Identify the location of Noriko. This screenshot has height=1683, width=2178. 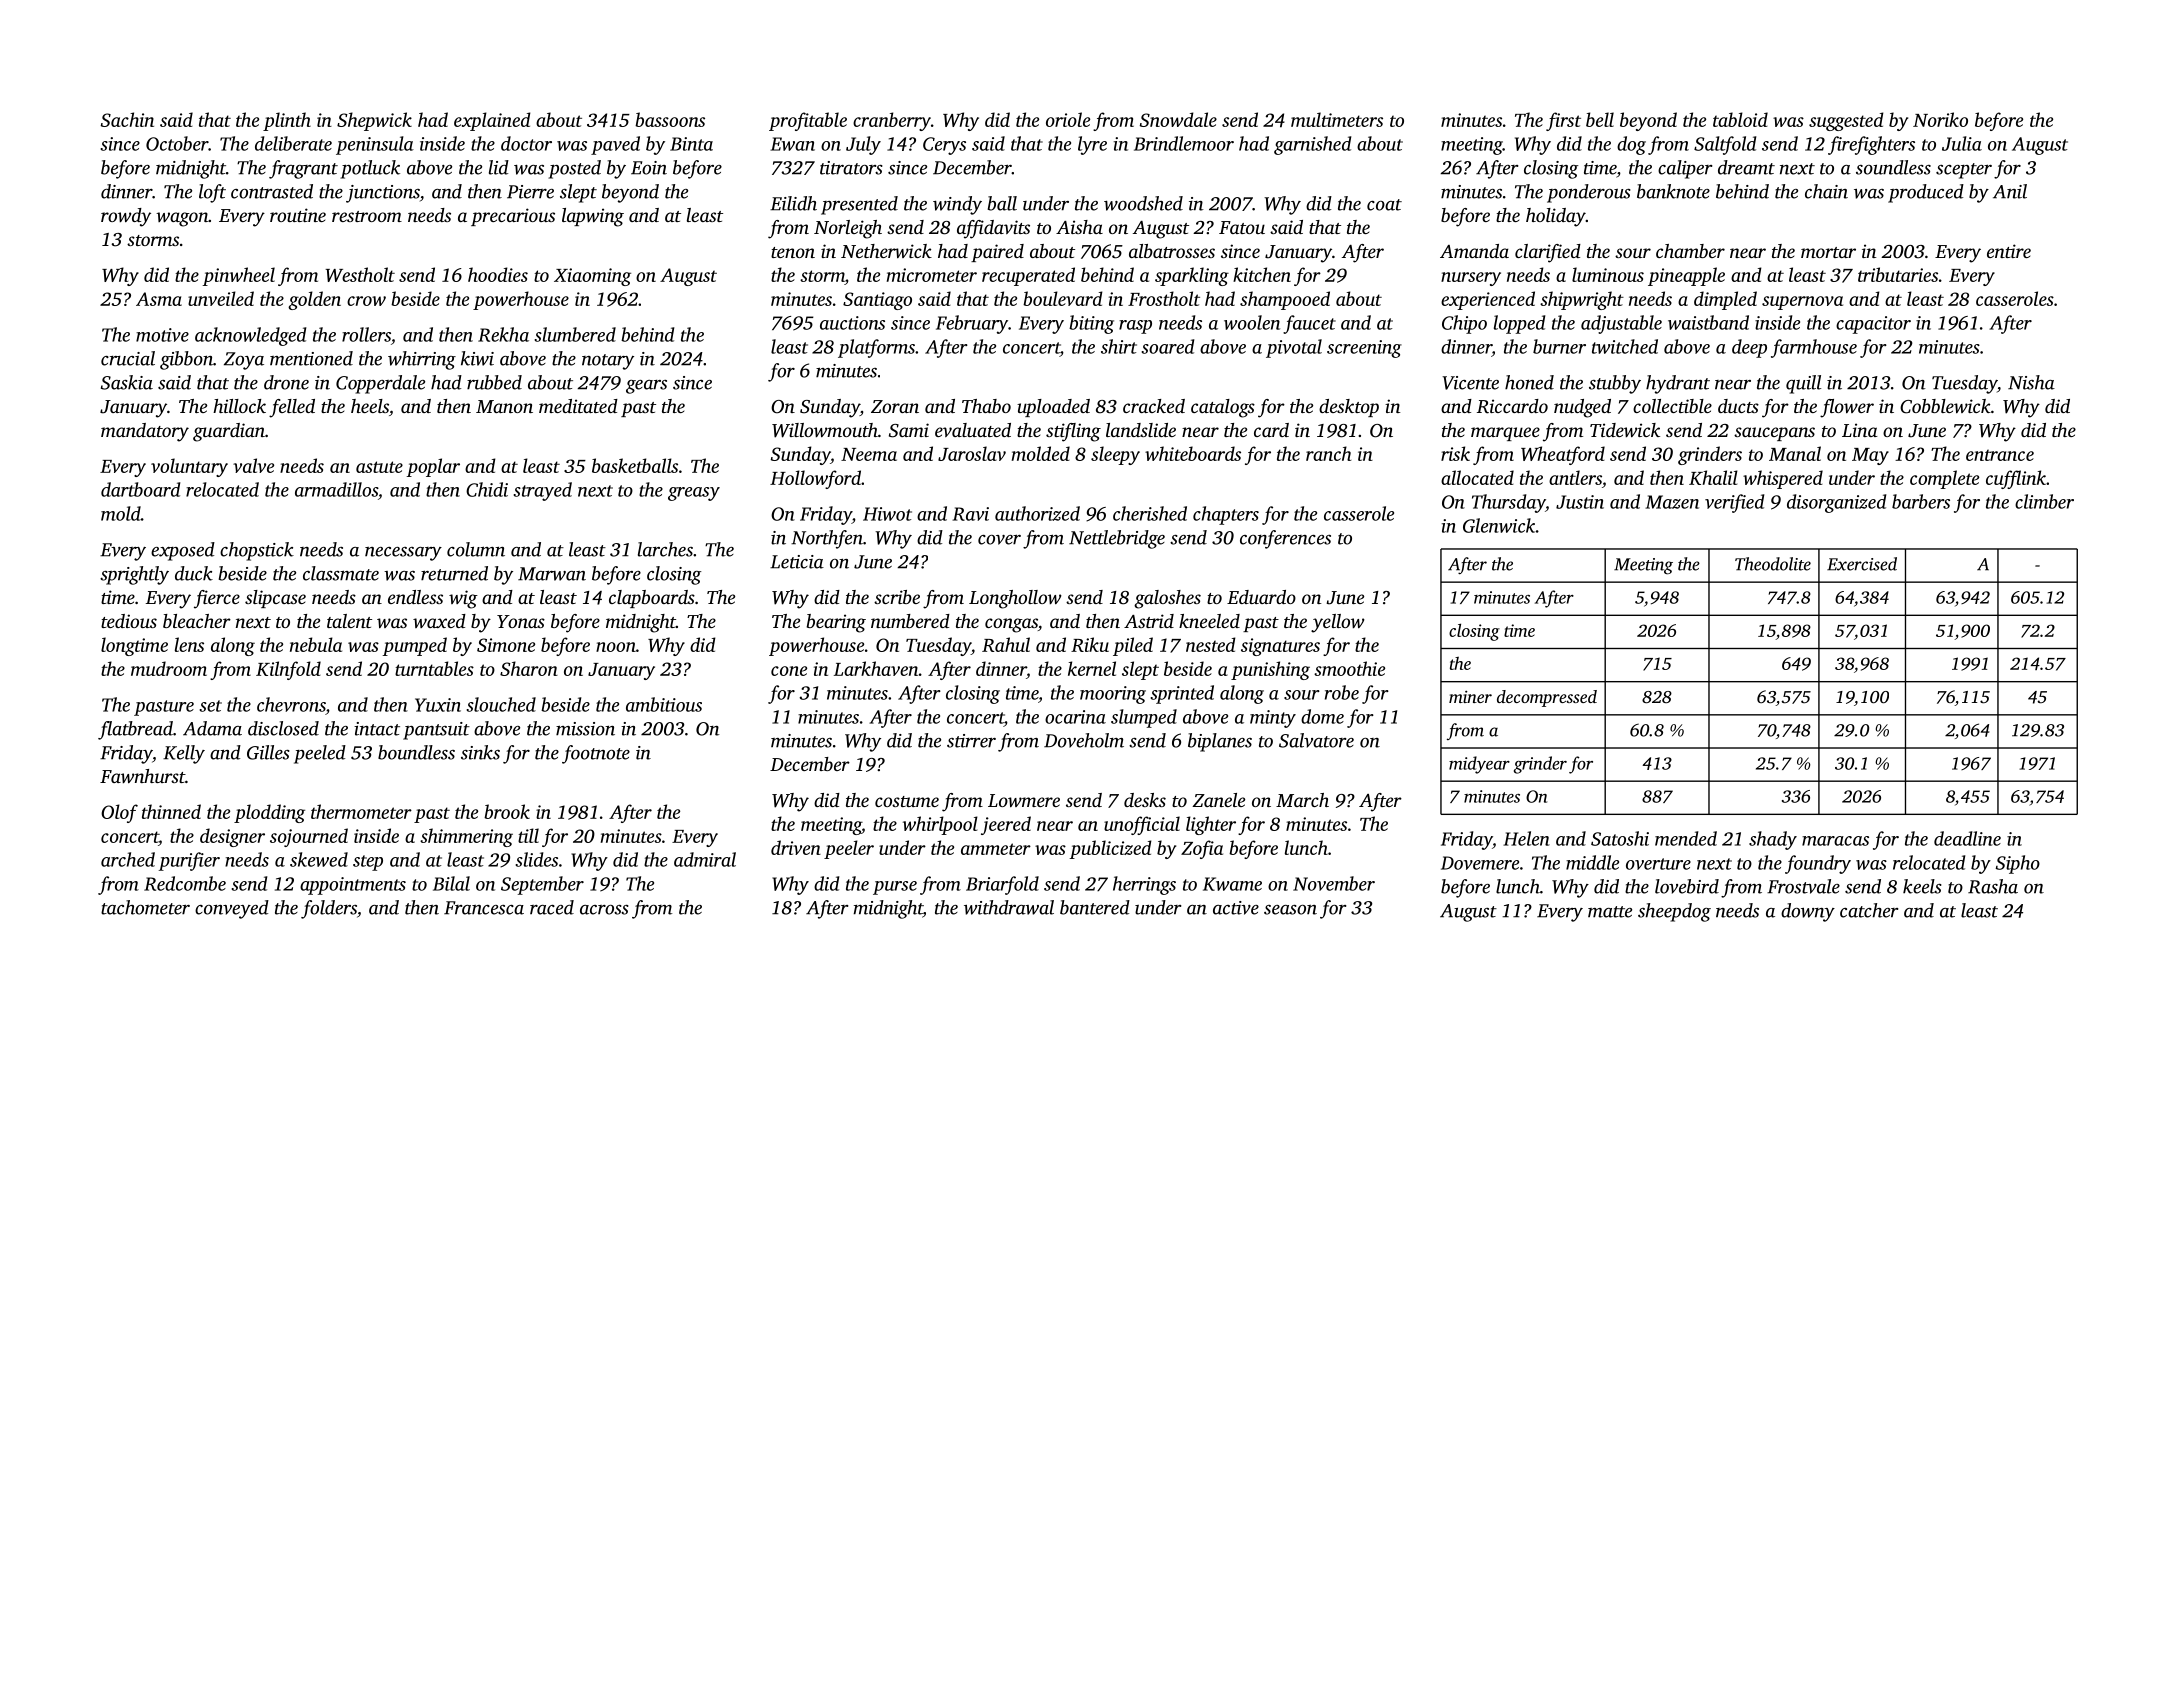
(1940, 119).
